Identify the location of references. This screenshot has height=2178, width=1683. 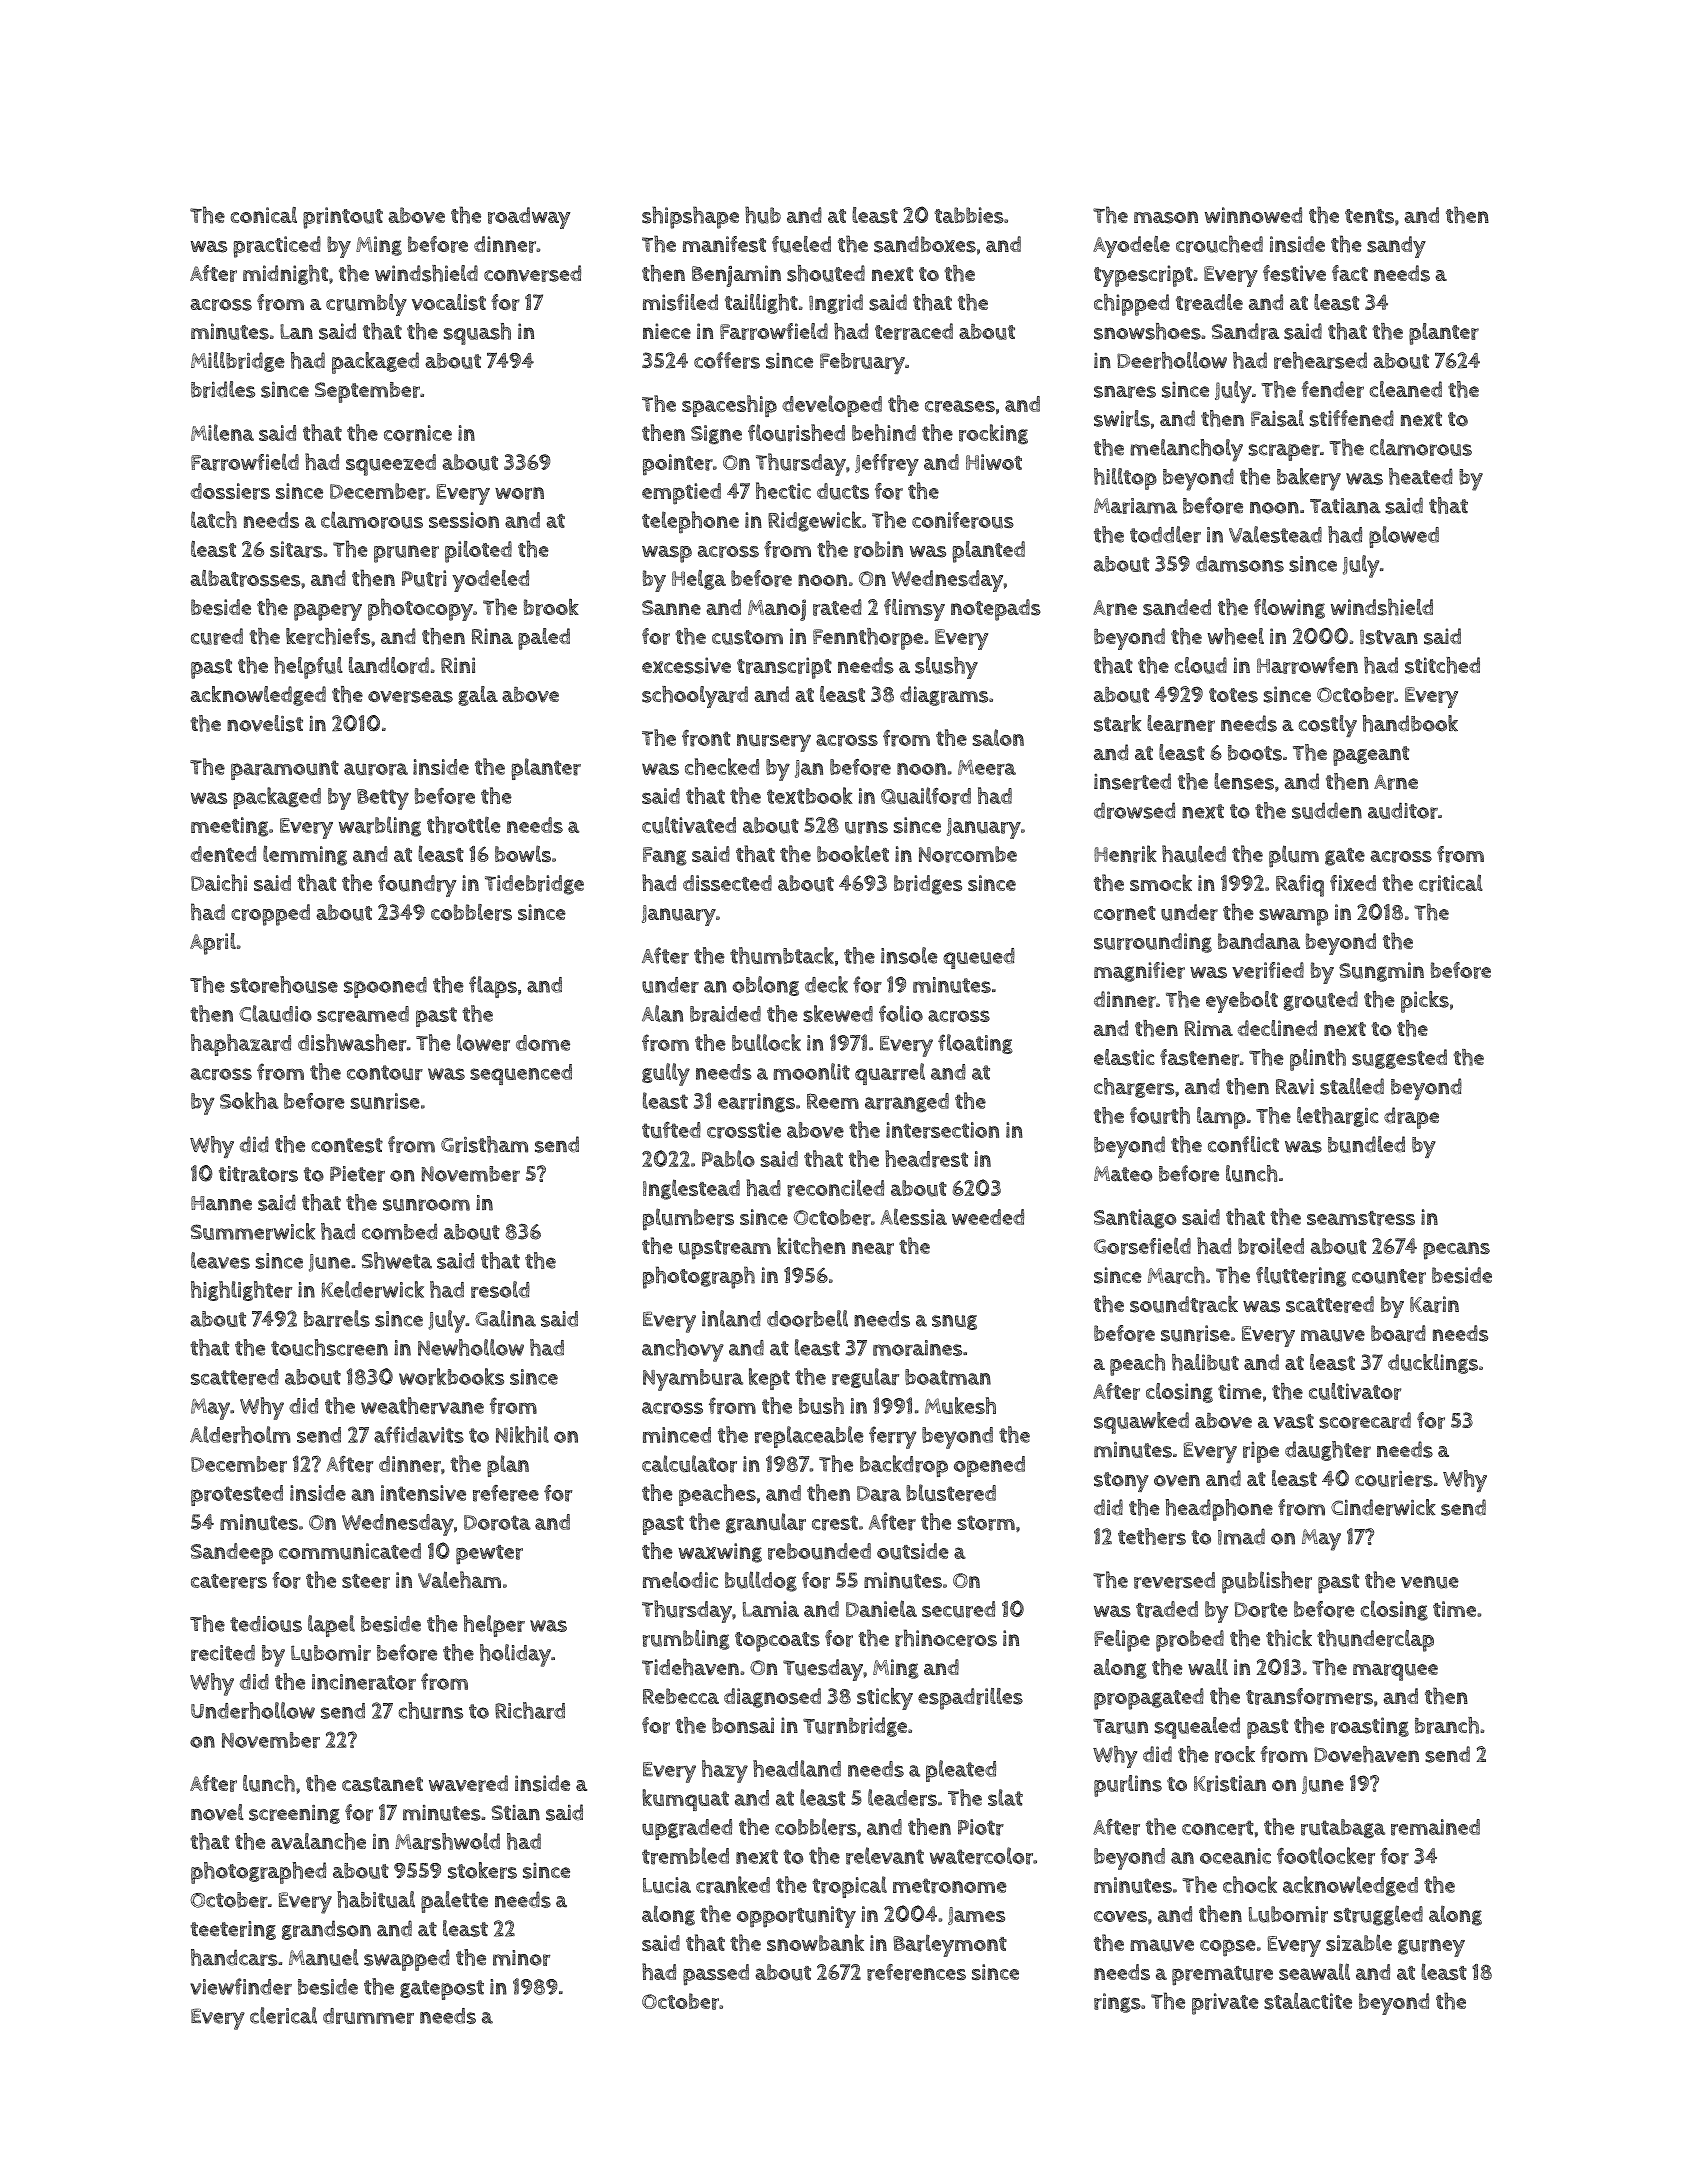
(916, 1972).
